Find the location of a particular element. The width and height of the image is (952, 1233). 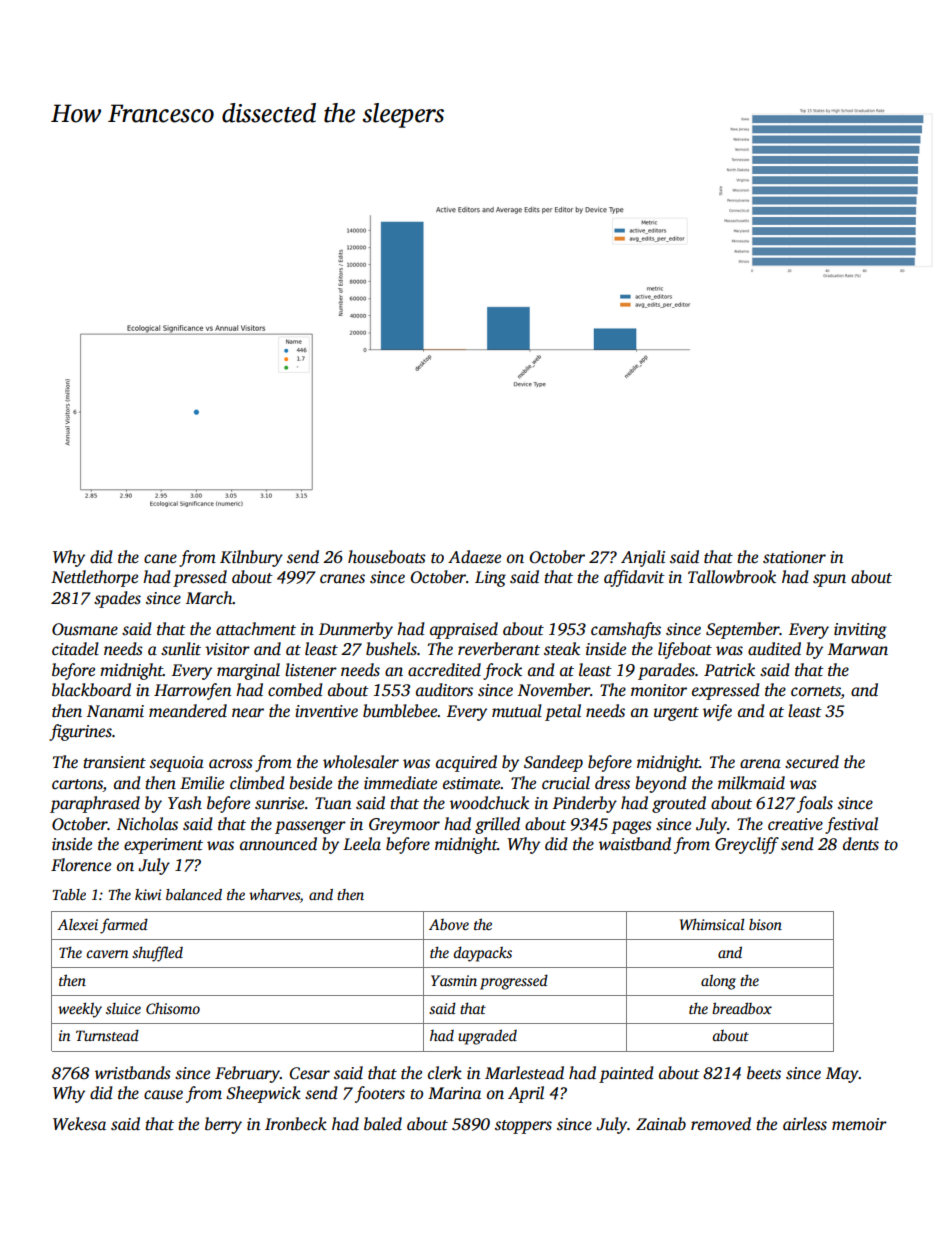

stationer is located at coordinates (794, 557).
